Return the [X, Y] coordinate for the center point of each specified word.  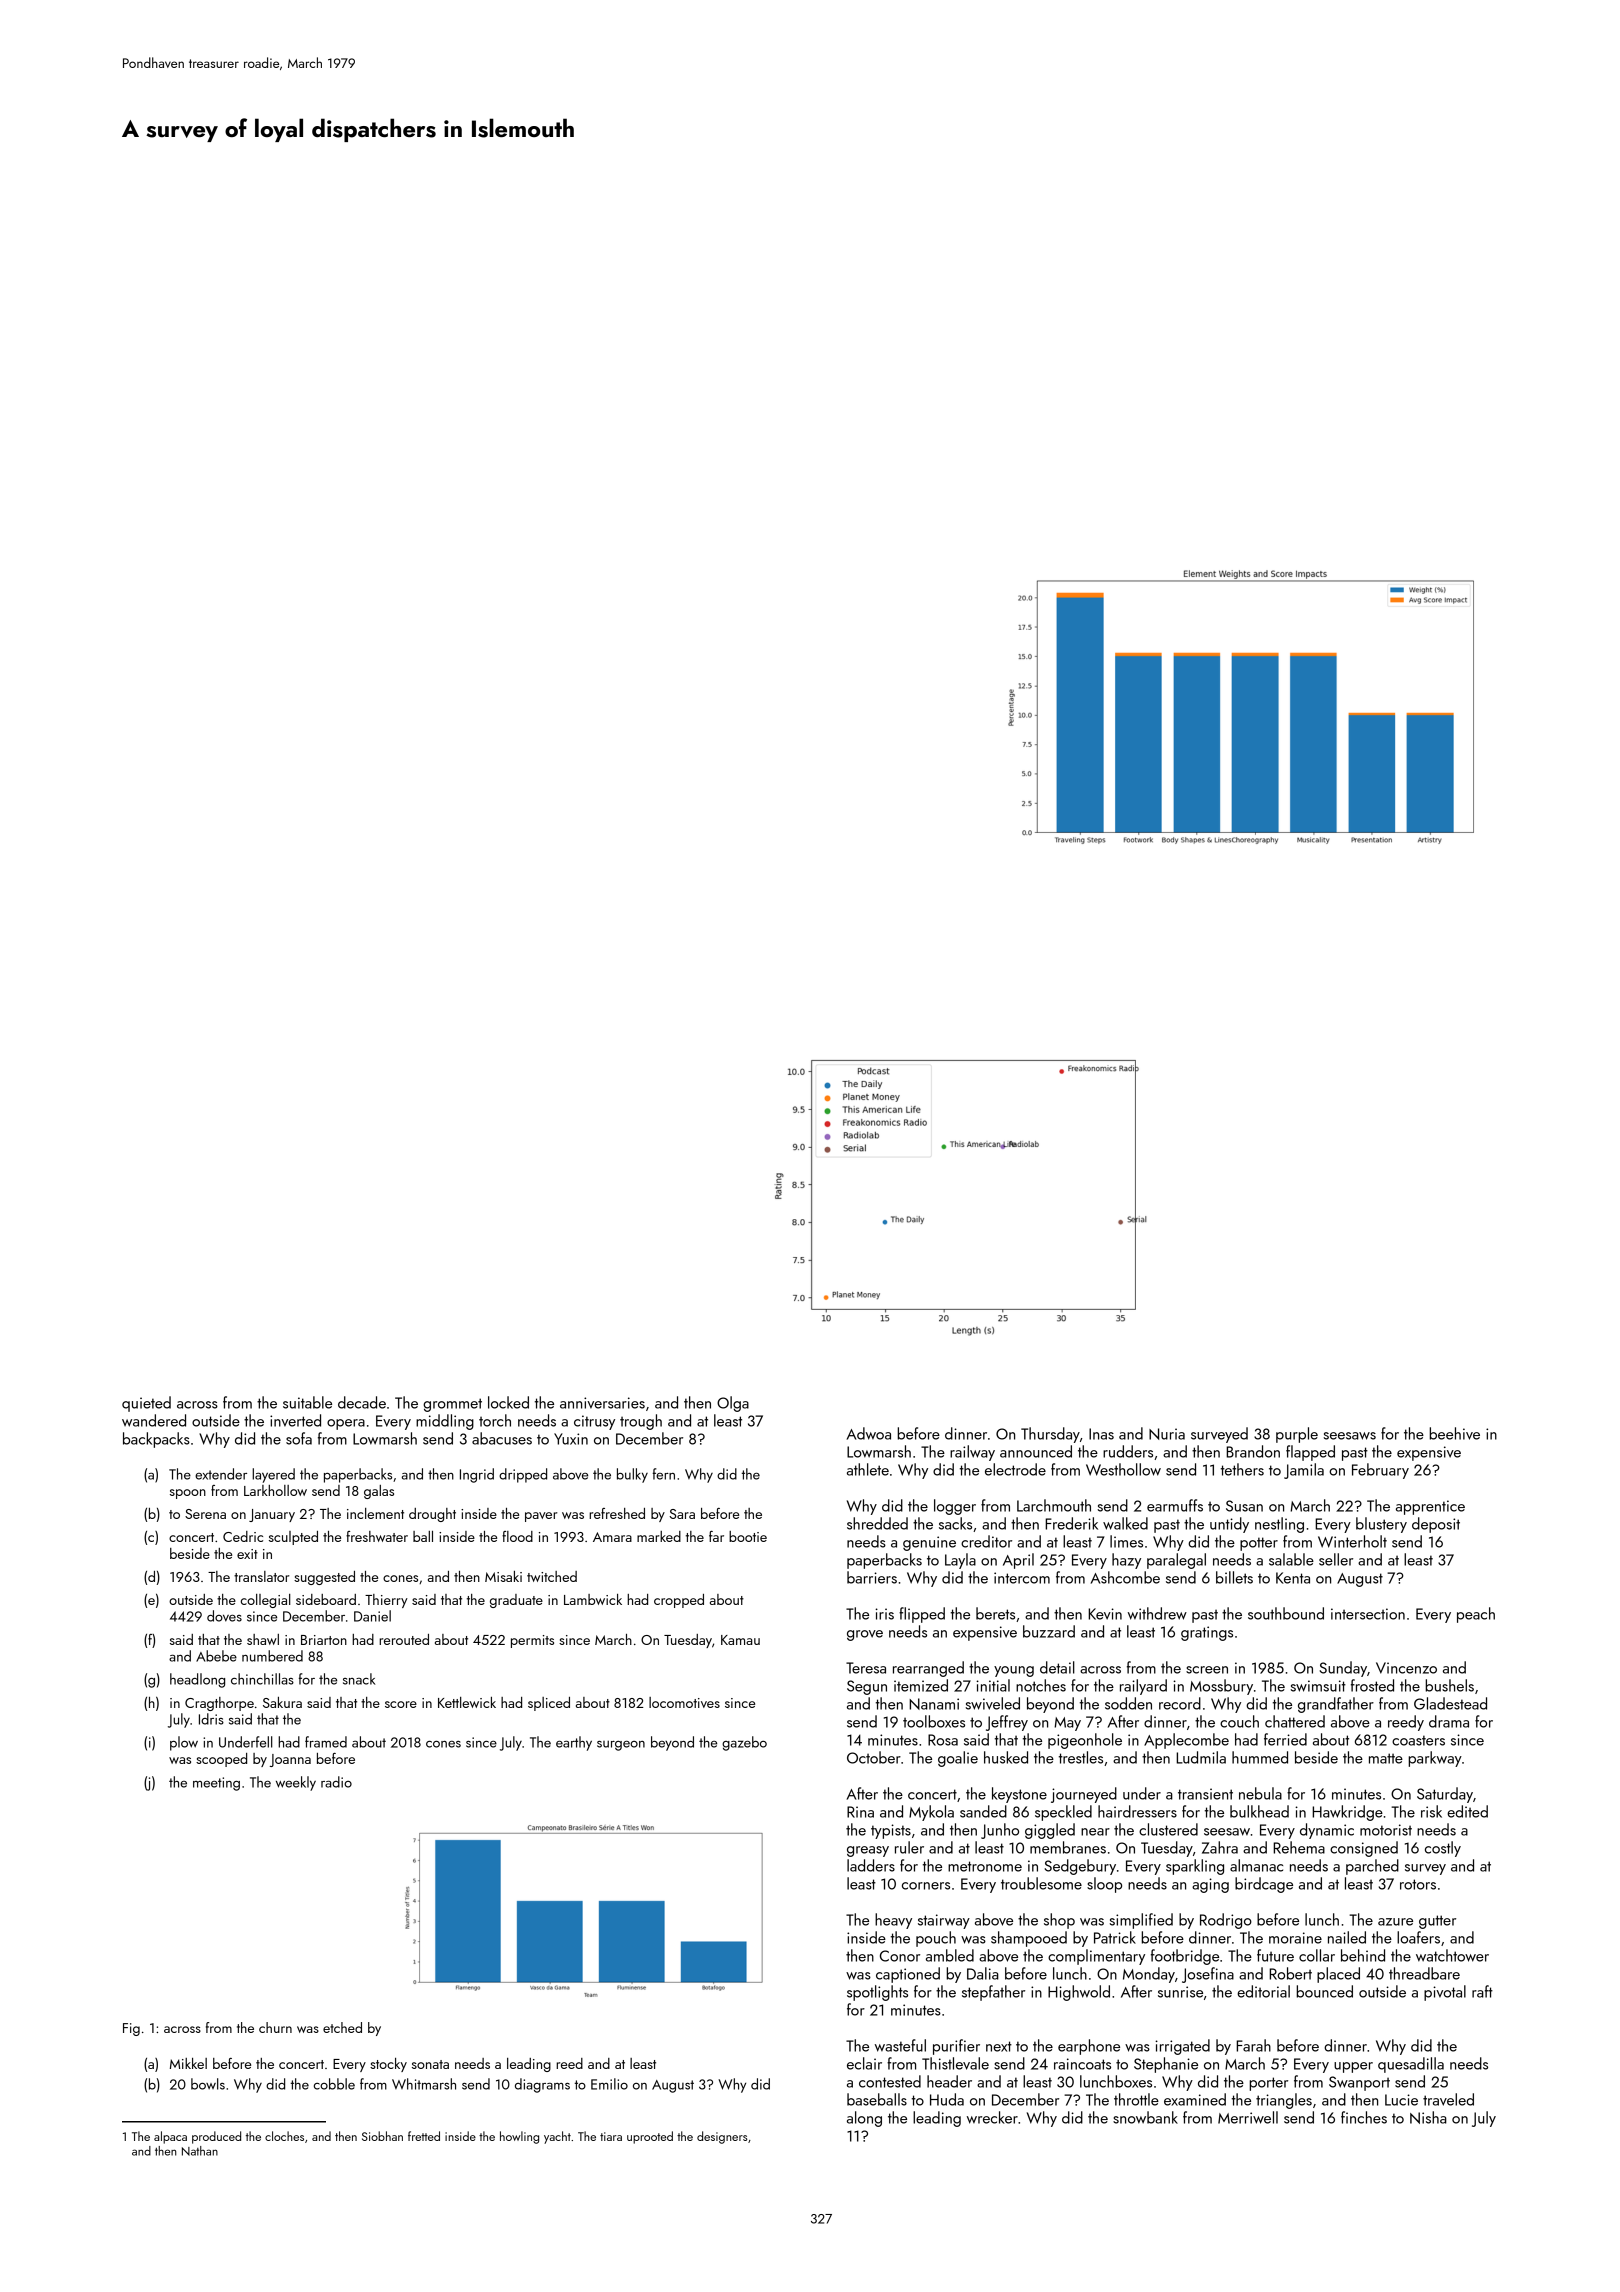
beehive [1454, 1433]
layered [273, 1475]
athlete [868, 1469]
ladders [871, 1865]
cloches [284, 2136]
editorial [1263, 1991]
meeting [216, 1784]
